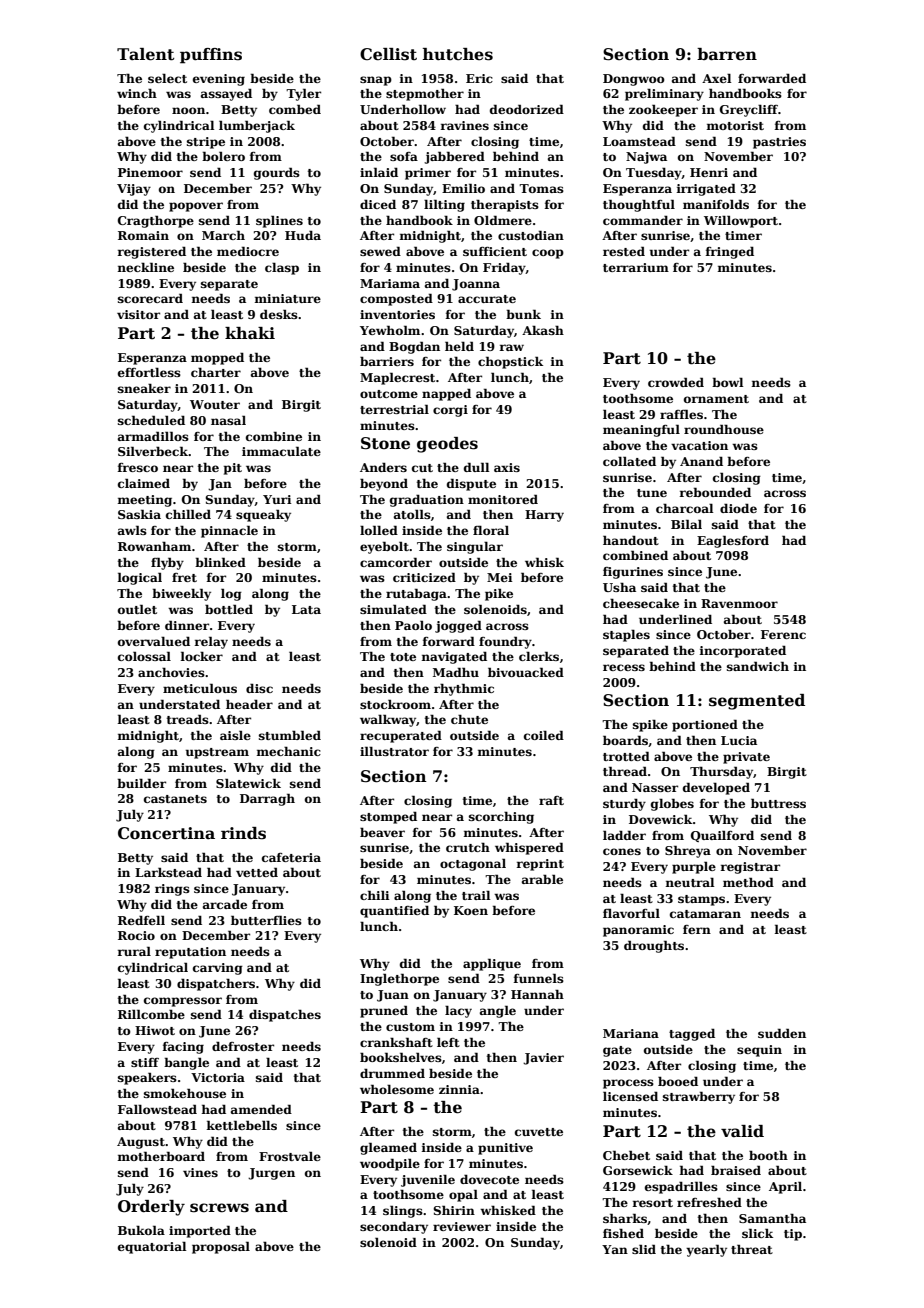 The height and width of the screenshot is (1308, 924). I want to click on Tyler, so click(303, 94).
